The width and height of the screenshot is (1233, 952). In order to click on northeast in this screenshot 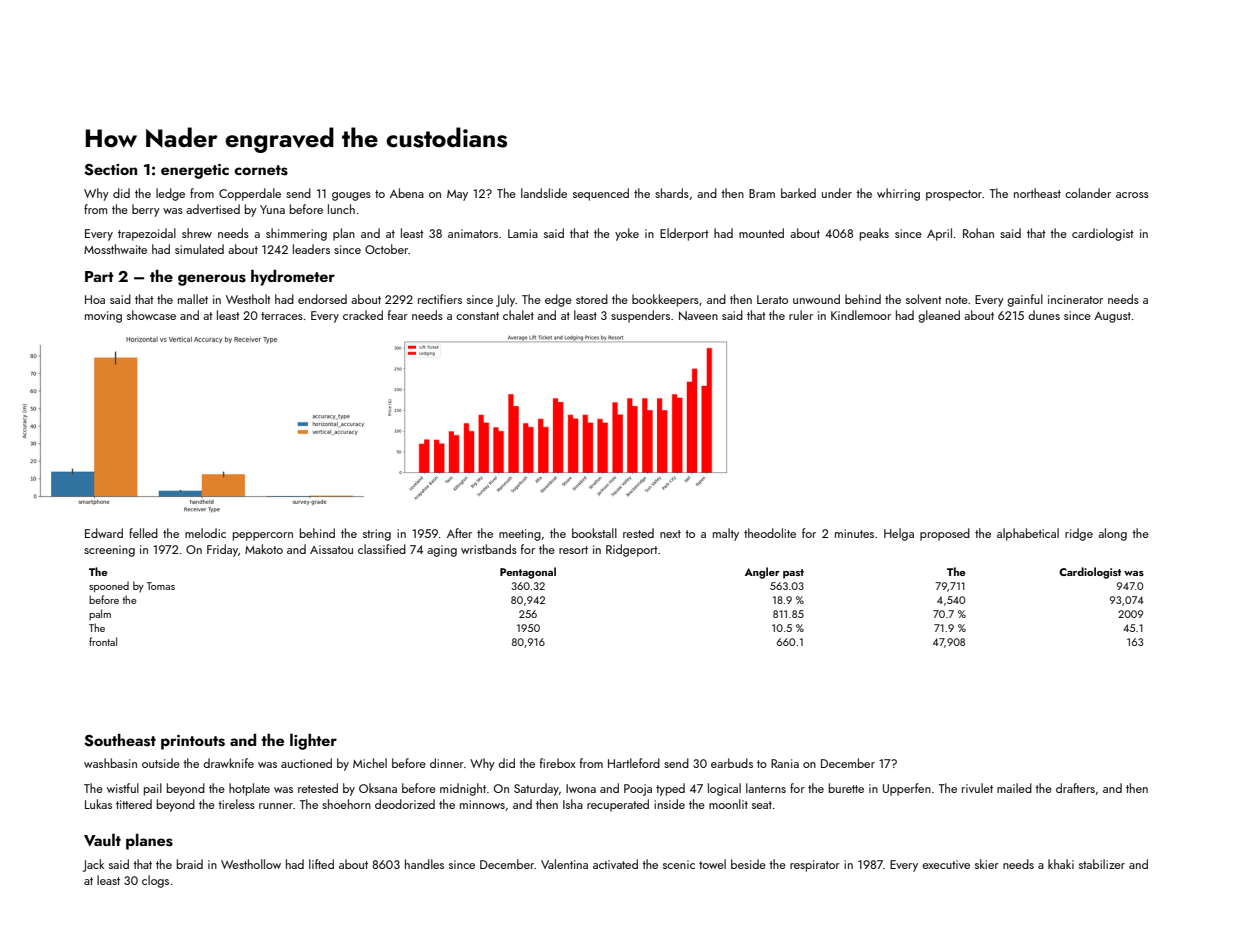, I will do `click(1037, 193)`.
